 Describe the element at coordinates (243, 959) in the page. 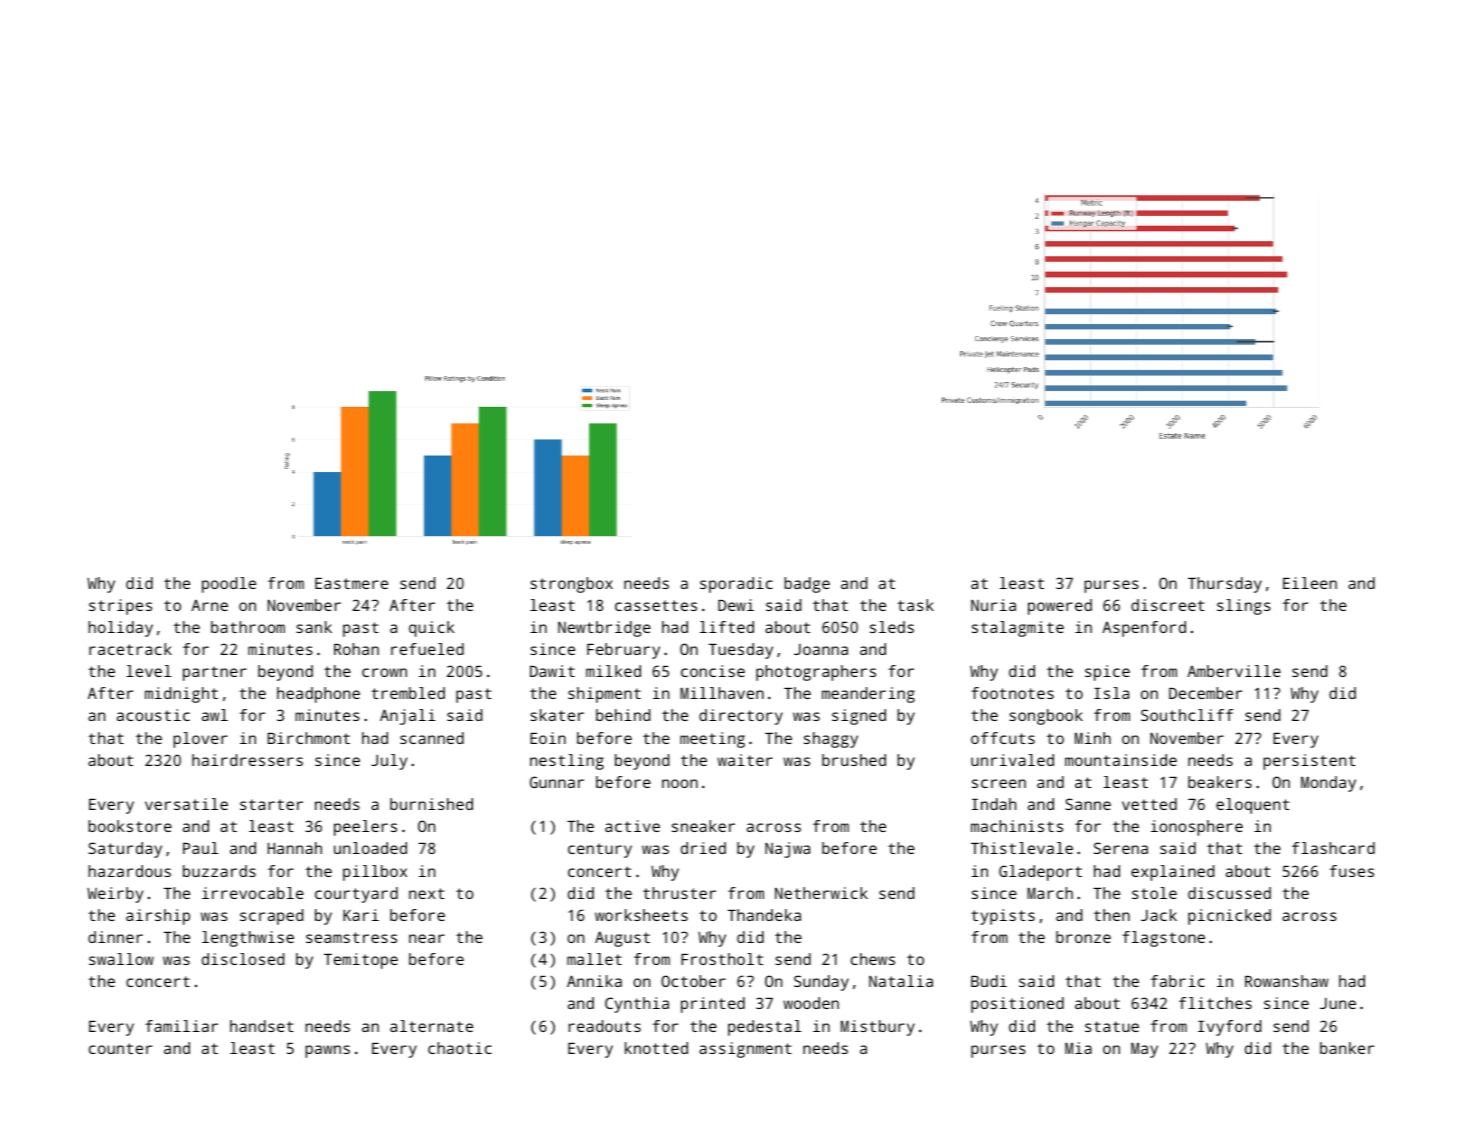

I see `disclosed` at that location.
